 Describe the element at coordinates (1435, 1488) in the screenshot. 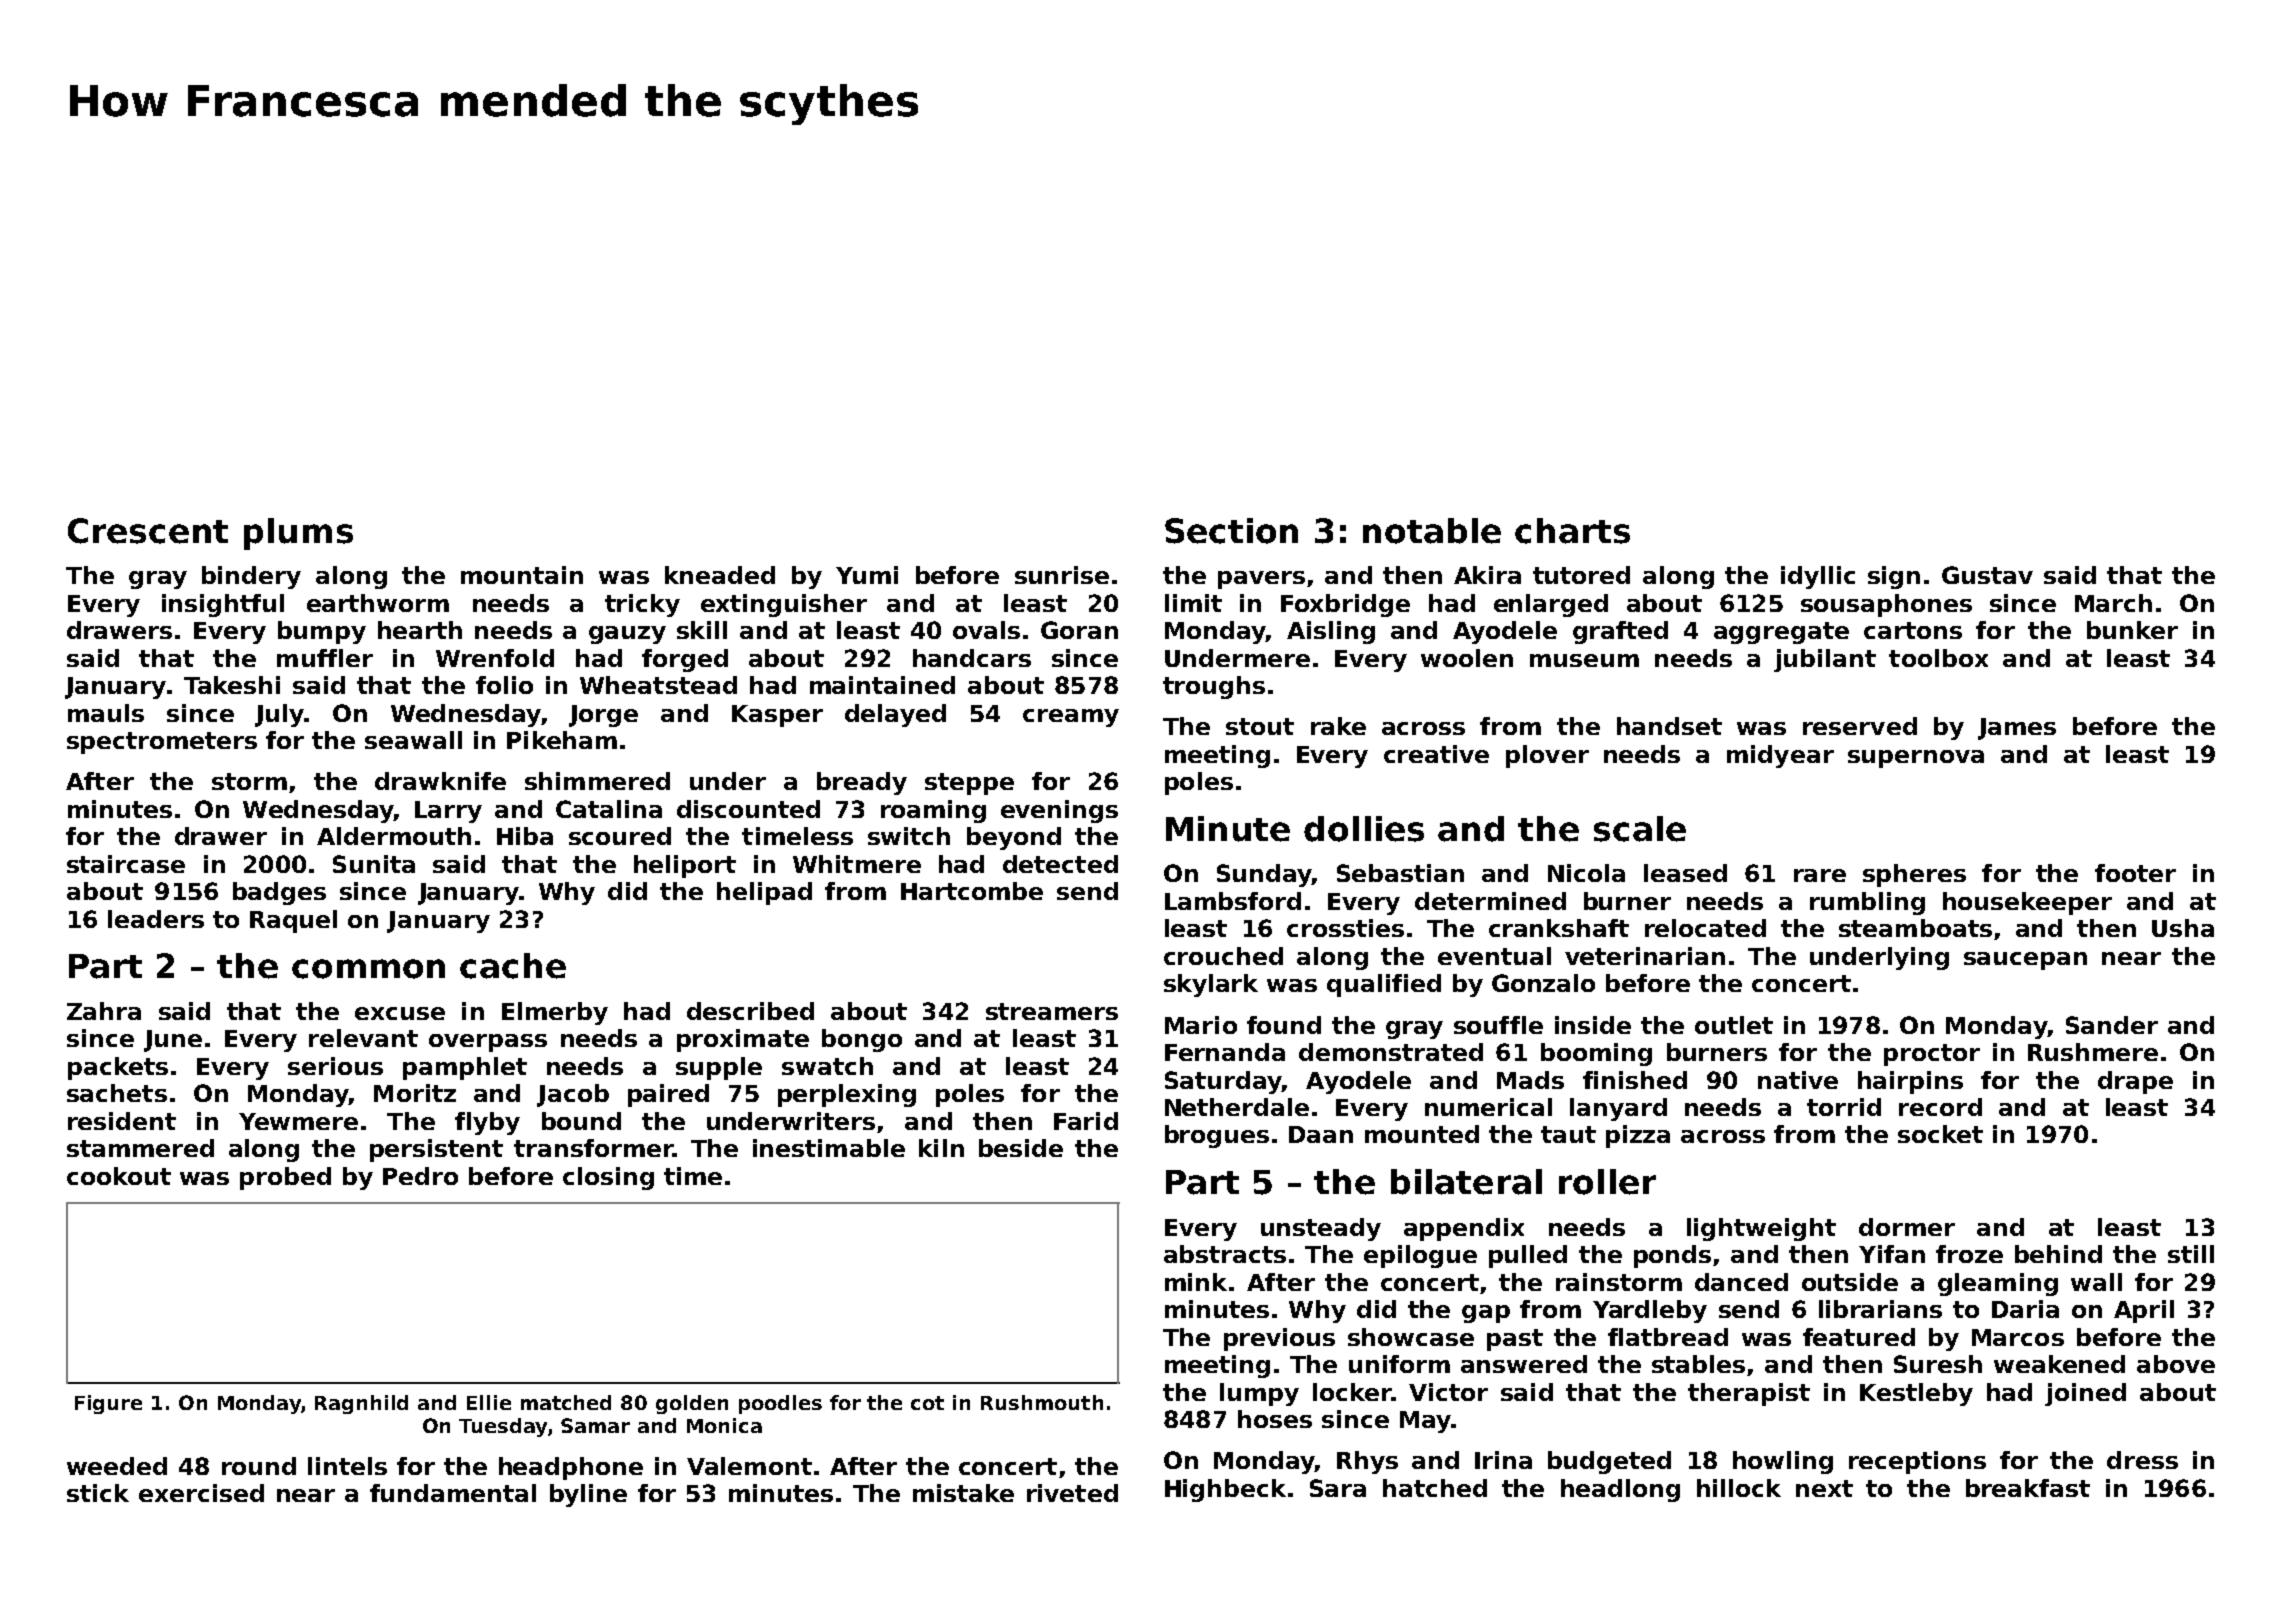

I see `hatched` at that location.
